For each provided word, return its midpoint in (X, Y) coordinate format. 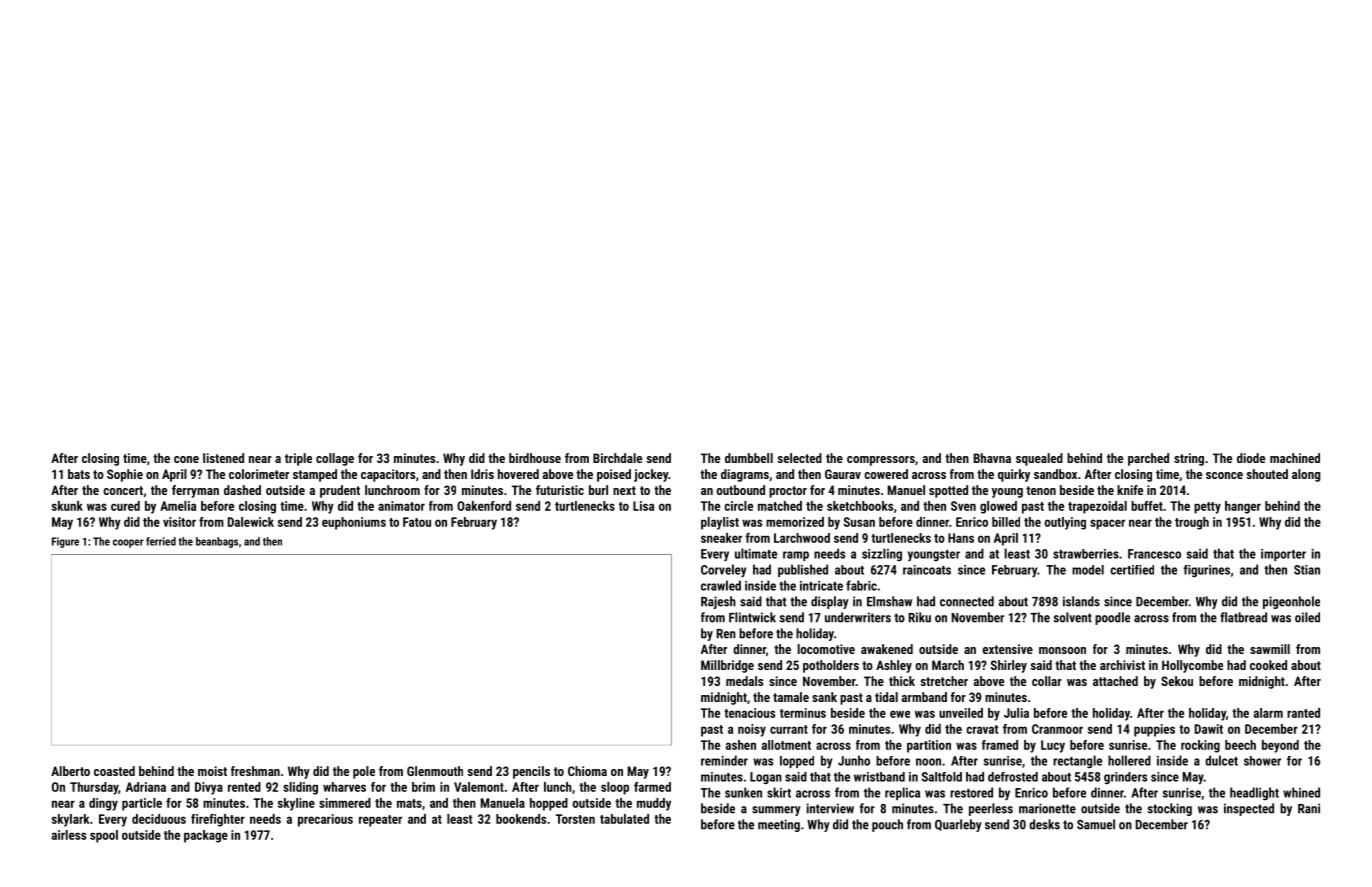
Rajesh (718, 602)
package (206, 836)
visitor (179, 522)
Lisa (643, 506)
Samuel (1096, 824)
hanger (1243, 507)
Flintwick (752, 617)
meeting (779, 825)
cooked (1268, 665)
